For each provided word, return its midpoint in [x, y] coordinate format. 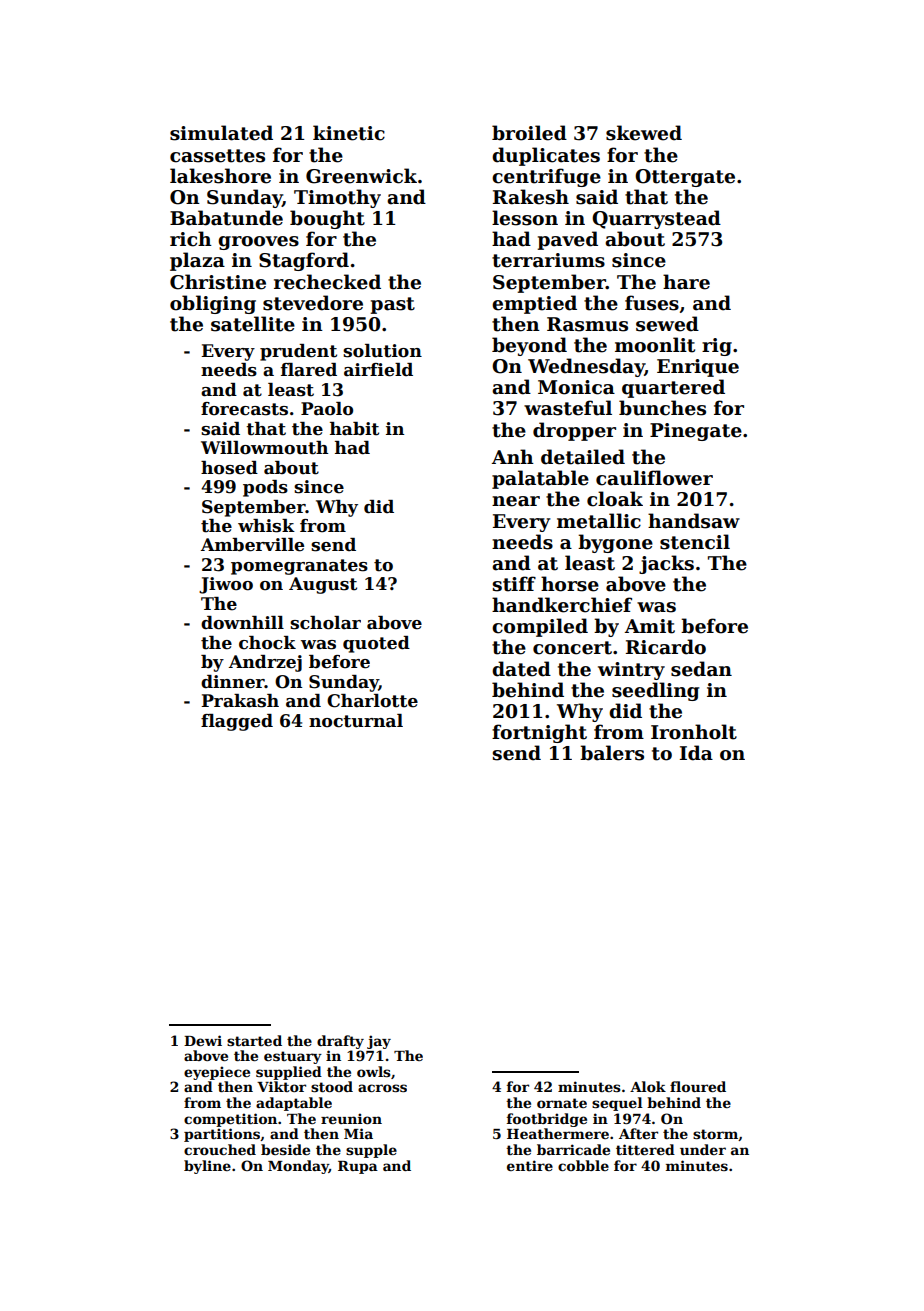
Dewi [203, 1040]
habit [354, 429]
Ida [696, 753]
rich [191, 239]
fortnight [539, 733]
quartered [673, 388]
